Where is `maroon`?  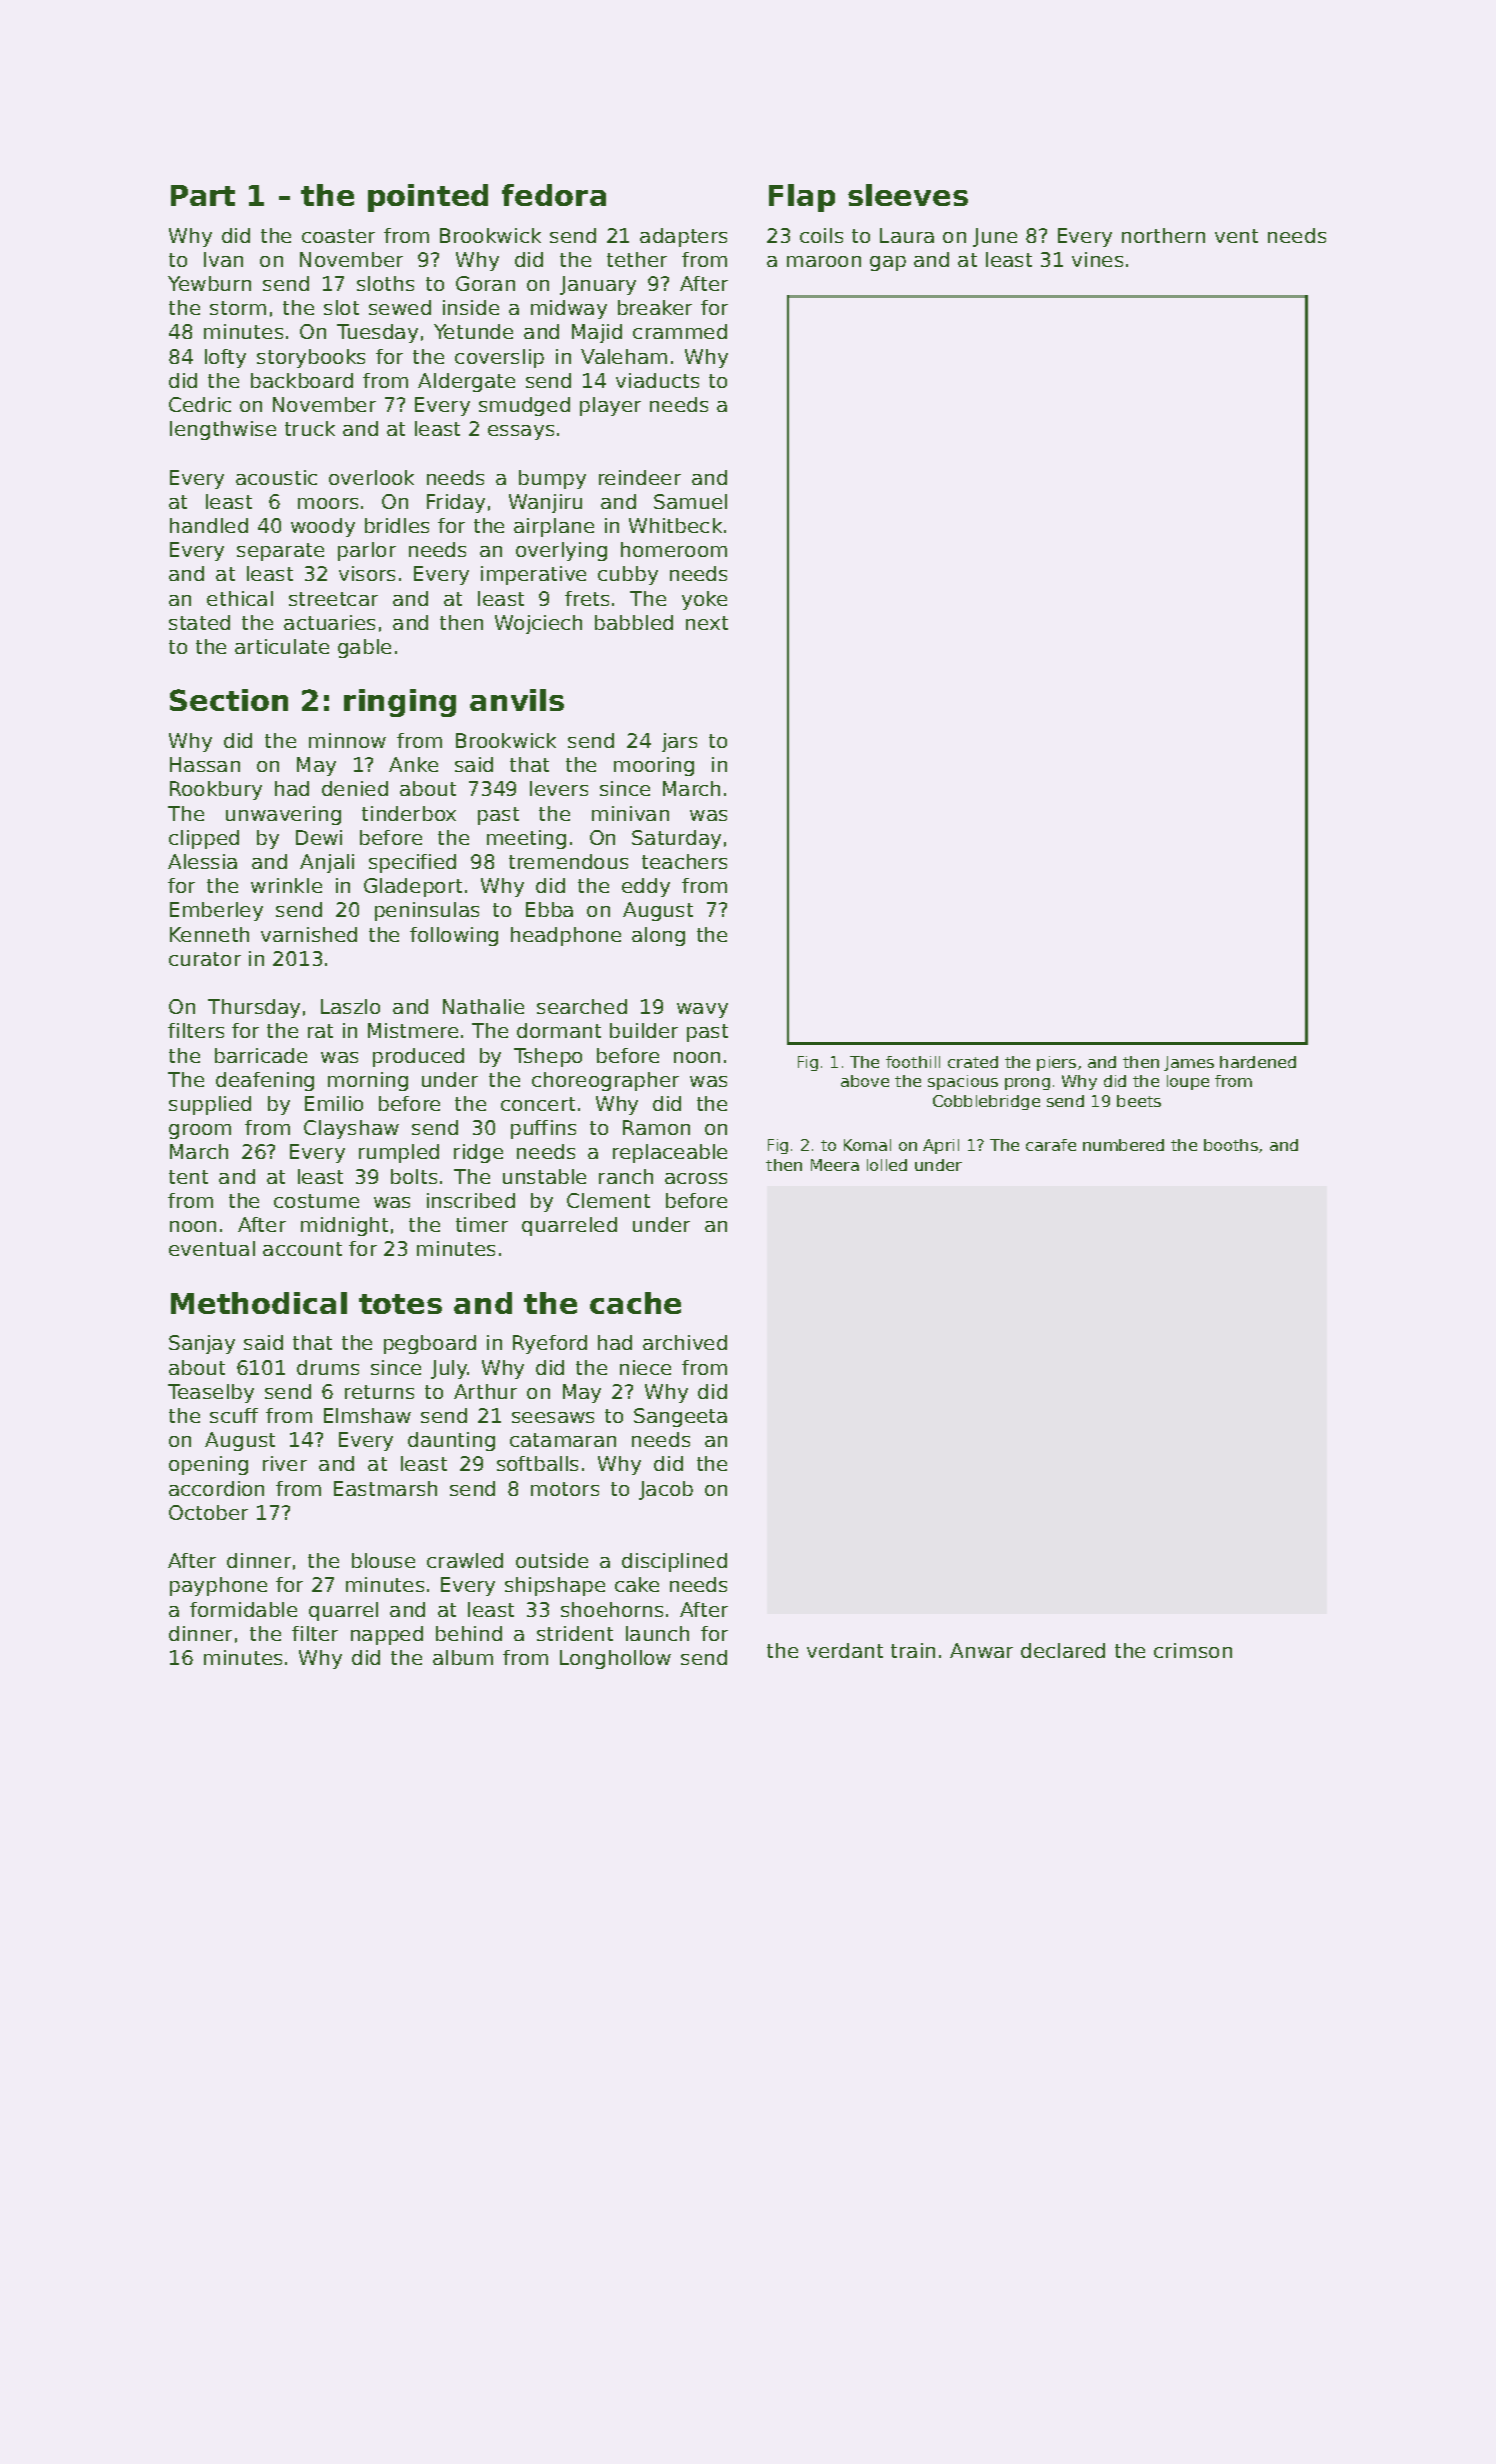
maroon is located at coordinates (824, 261).
